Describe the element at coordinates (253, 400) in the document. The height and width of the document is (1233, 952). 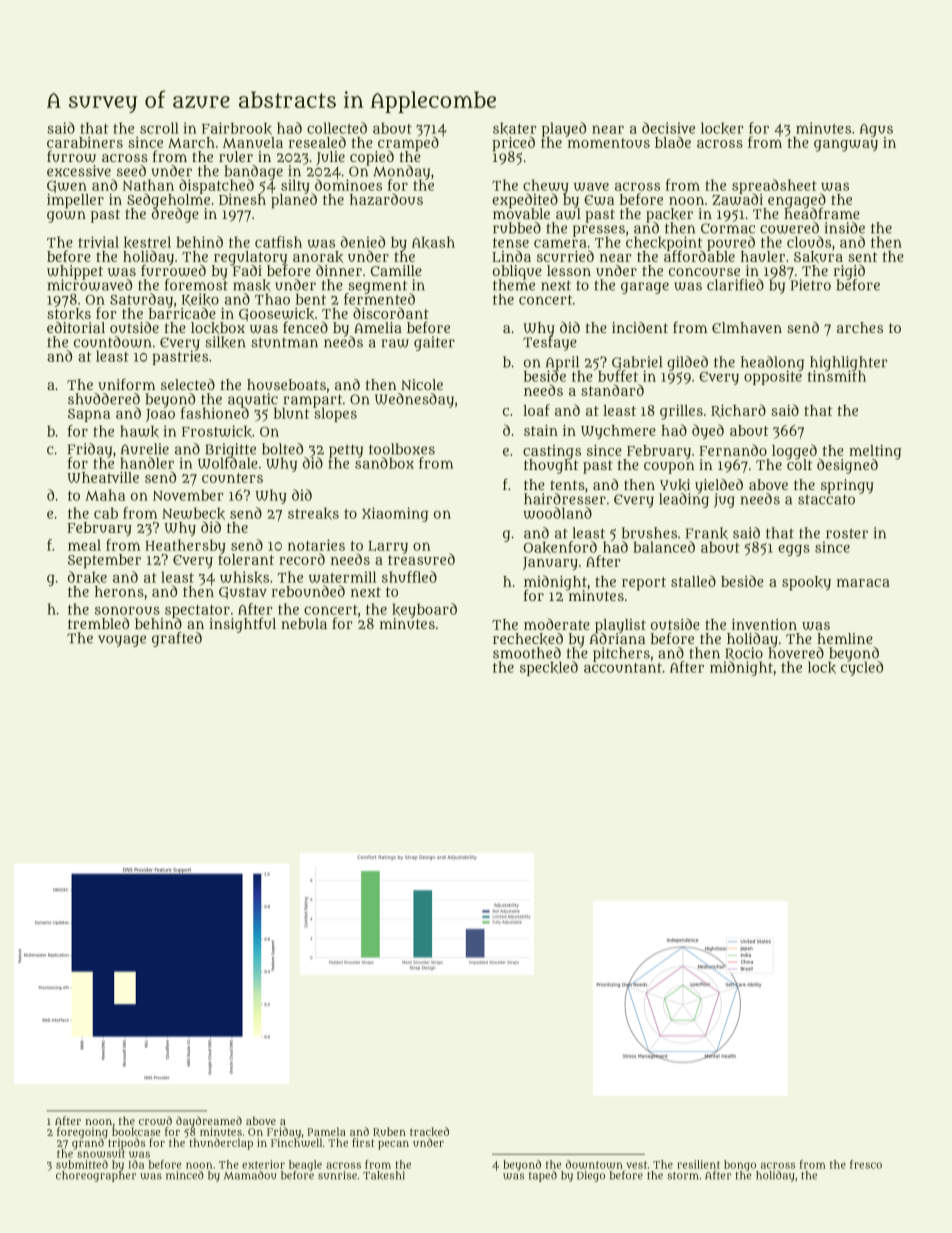
I see `aquatic` at that location.
